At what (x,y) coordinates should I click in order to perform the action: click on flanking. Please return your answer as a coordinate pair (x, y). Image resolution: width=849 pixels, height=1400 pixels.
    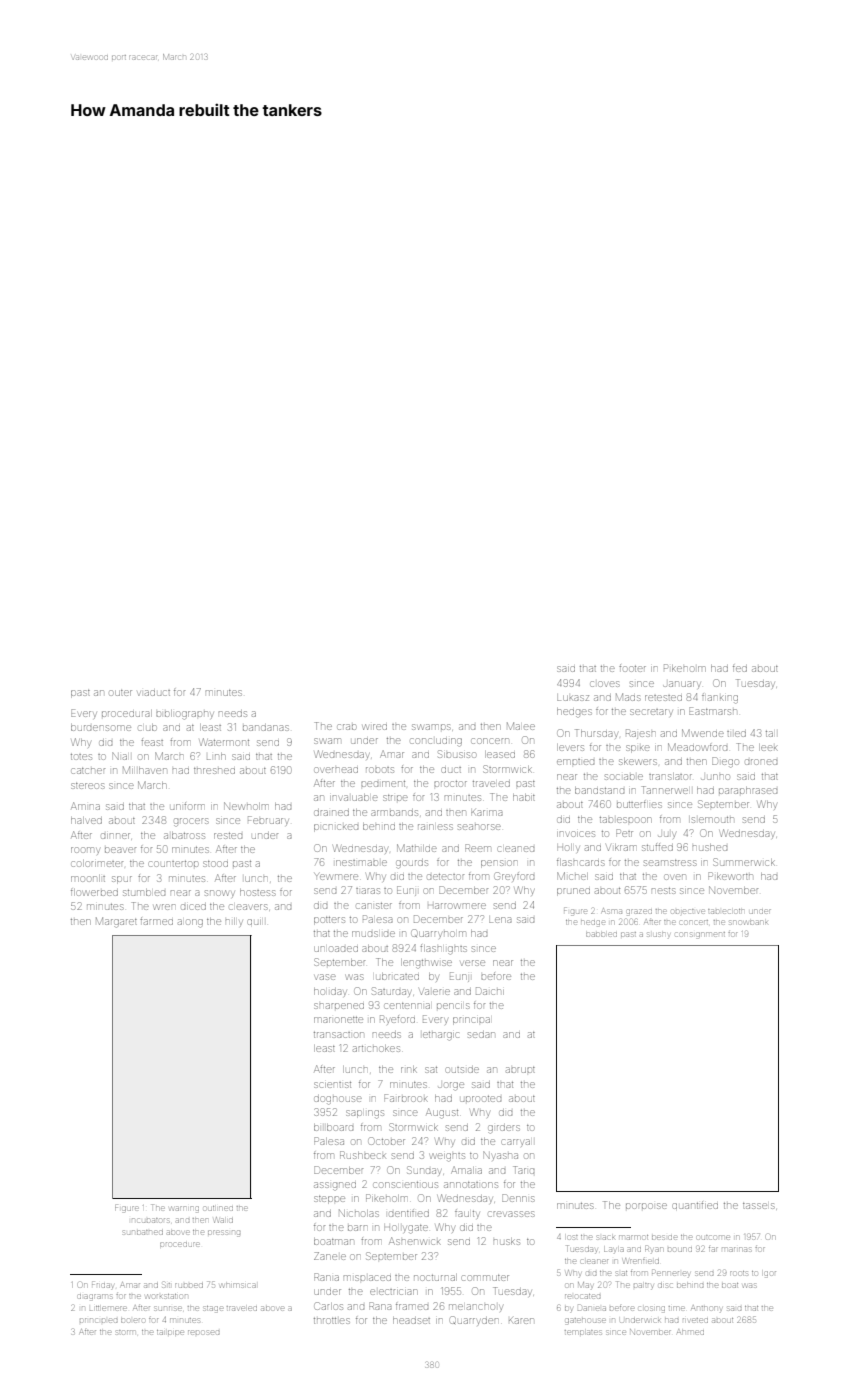
    Looking at the image, I should click on (720, 698).
